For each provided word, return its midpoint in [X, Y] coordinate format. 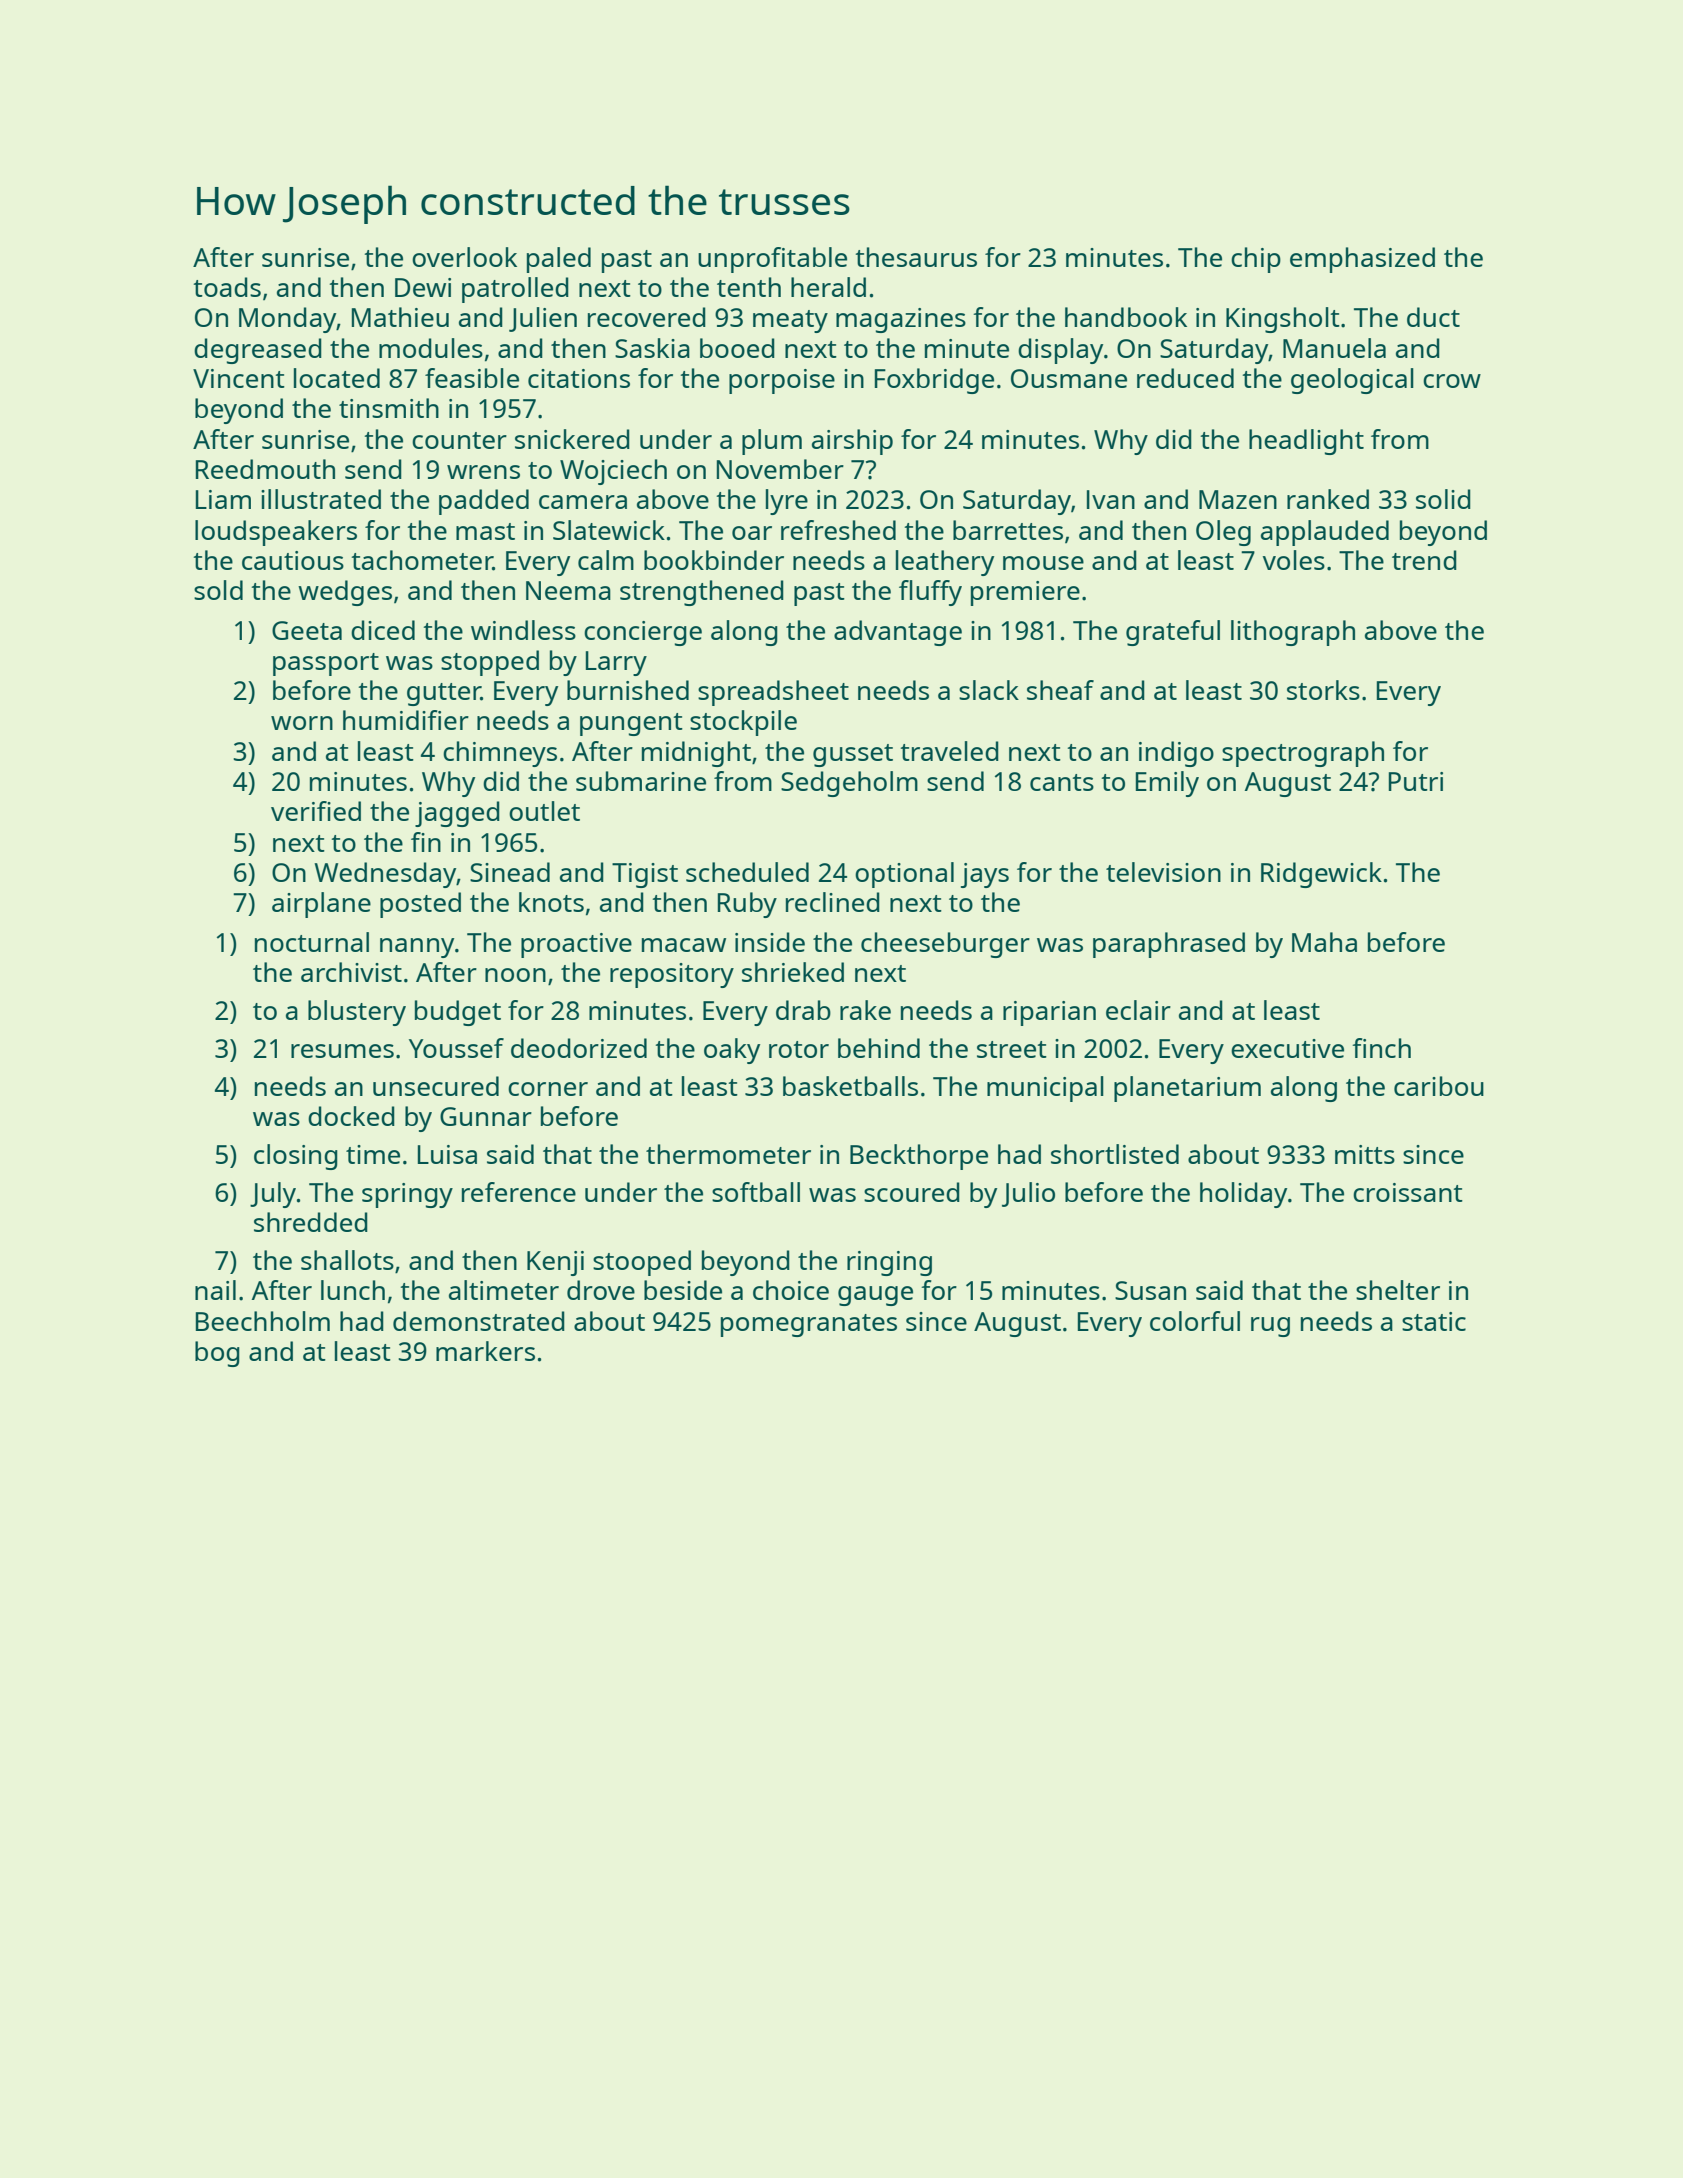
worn [302, 723]
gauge [875, 1296]
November [780, 469]
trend [1424, 560]
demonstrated [479, 1321]
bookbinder [714, 560]
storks [1323, 690]
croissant [1408, 1192]
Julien [543, 319]
